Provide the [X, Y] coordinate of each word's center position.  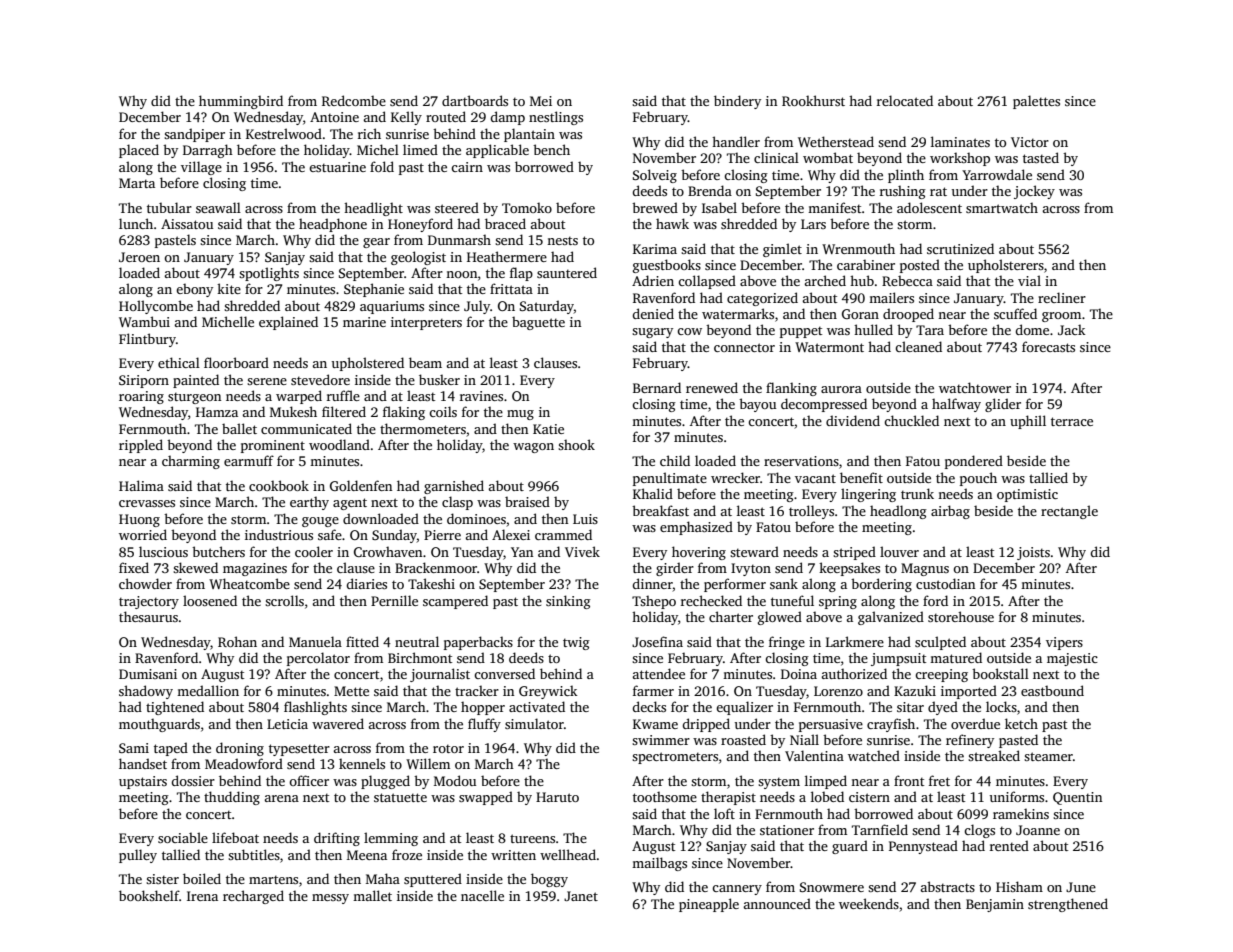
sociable [183, 837]
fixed [134, 567]
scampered [455, 602]
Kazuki [915, 690]
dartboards [475, 100]
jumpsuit [898, 659]
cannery [737, 890]
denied [653, 313]
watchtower [975, 387]
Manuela [315, 641]
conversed [504, 673]
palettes [1036, 102]
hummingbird [241, 102]
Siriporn [144, 381]
